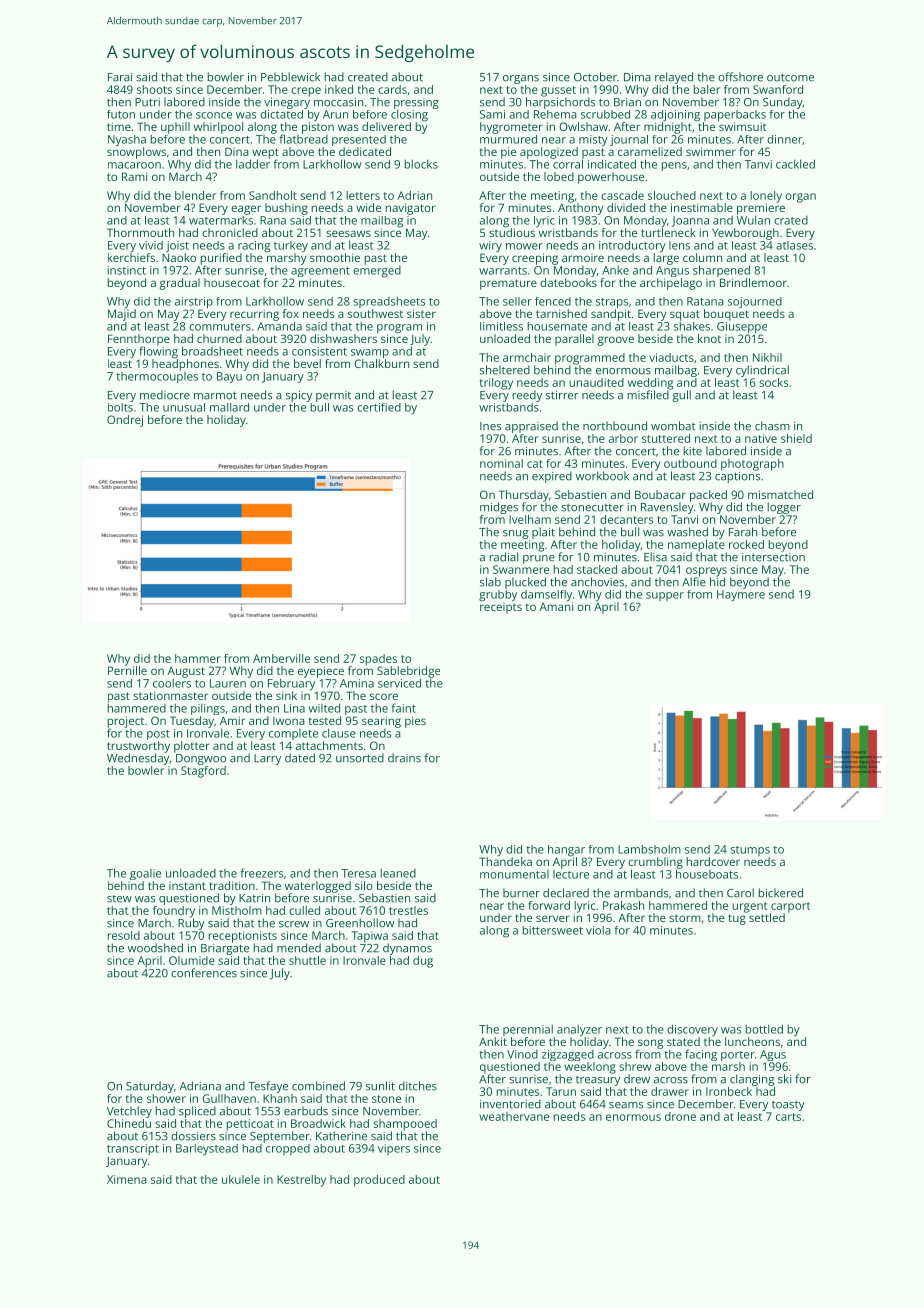 The image size is (924, 1308). I want to click on Prakash, so click(623, 905).
